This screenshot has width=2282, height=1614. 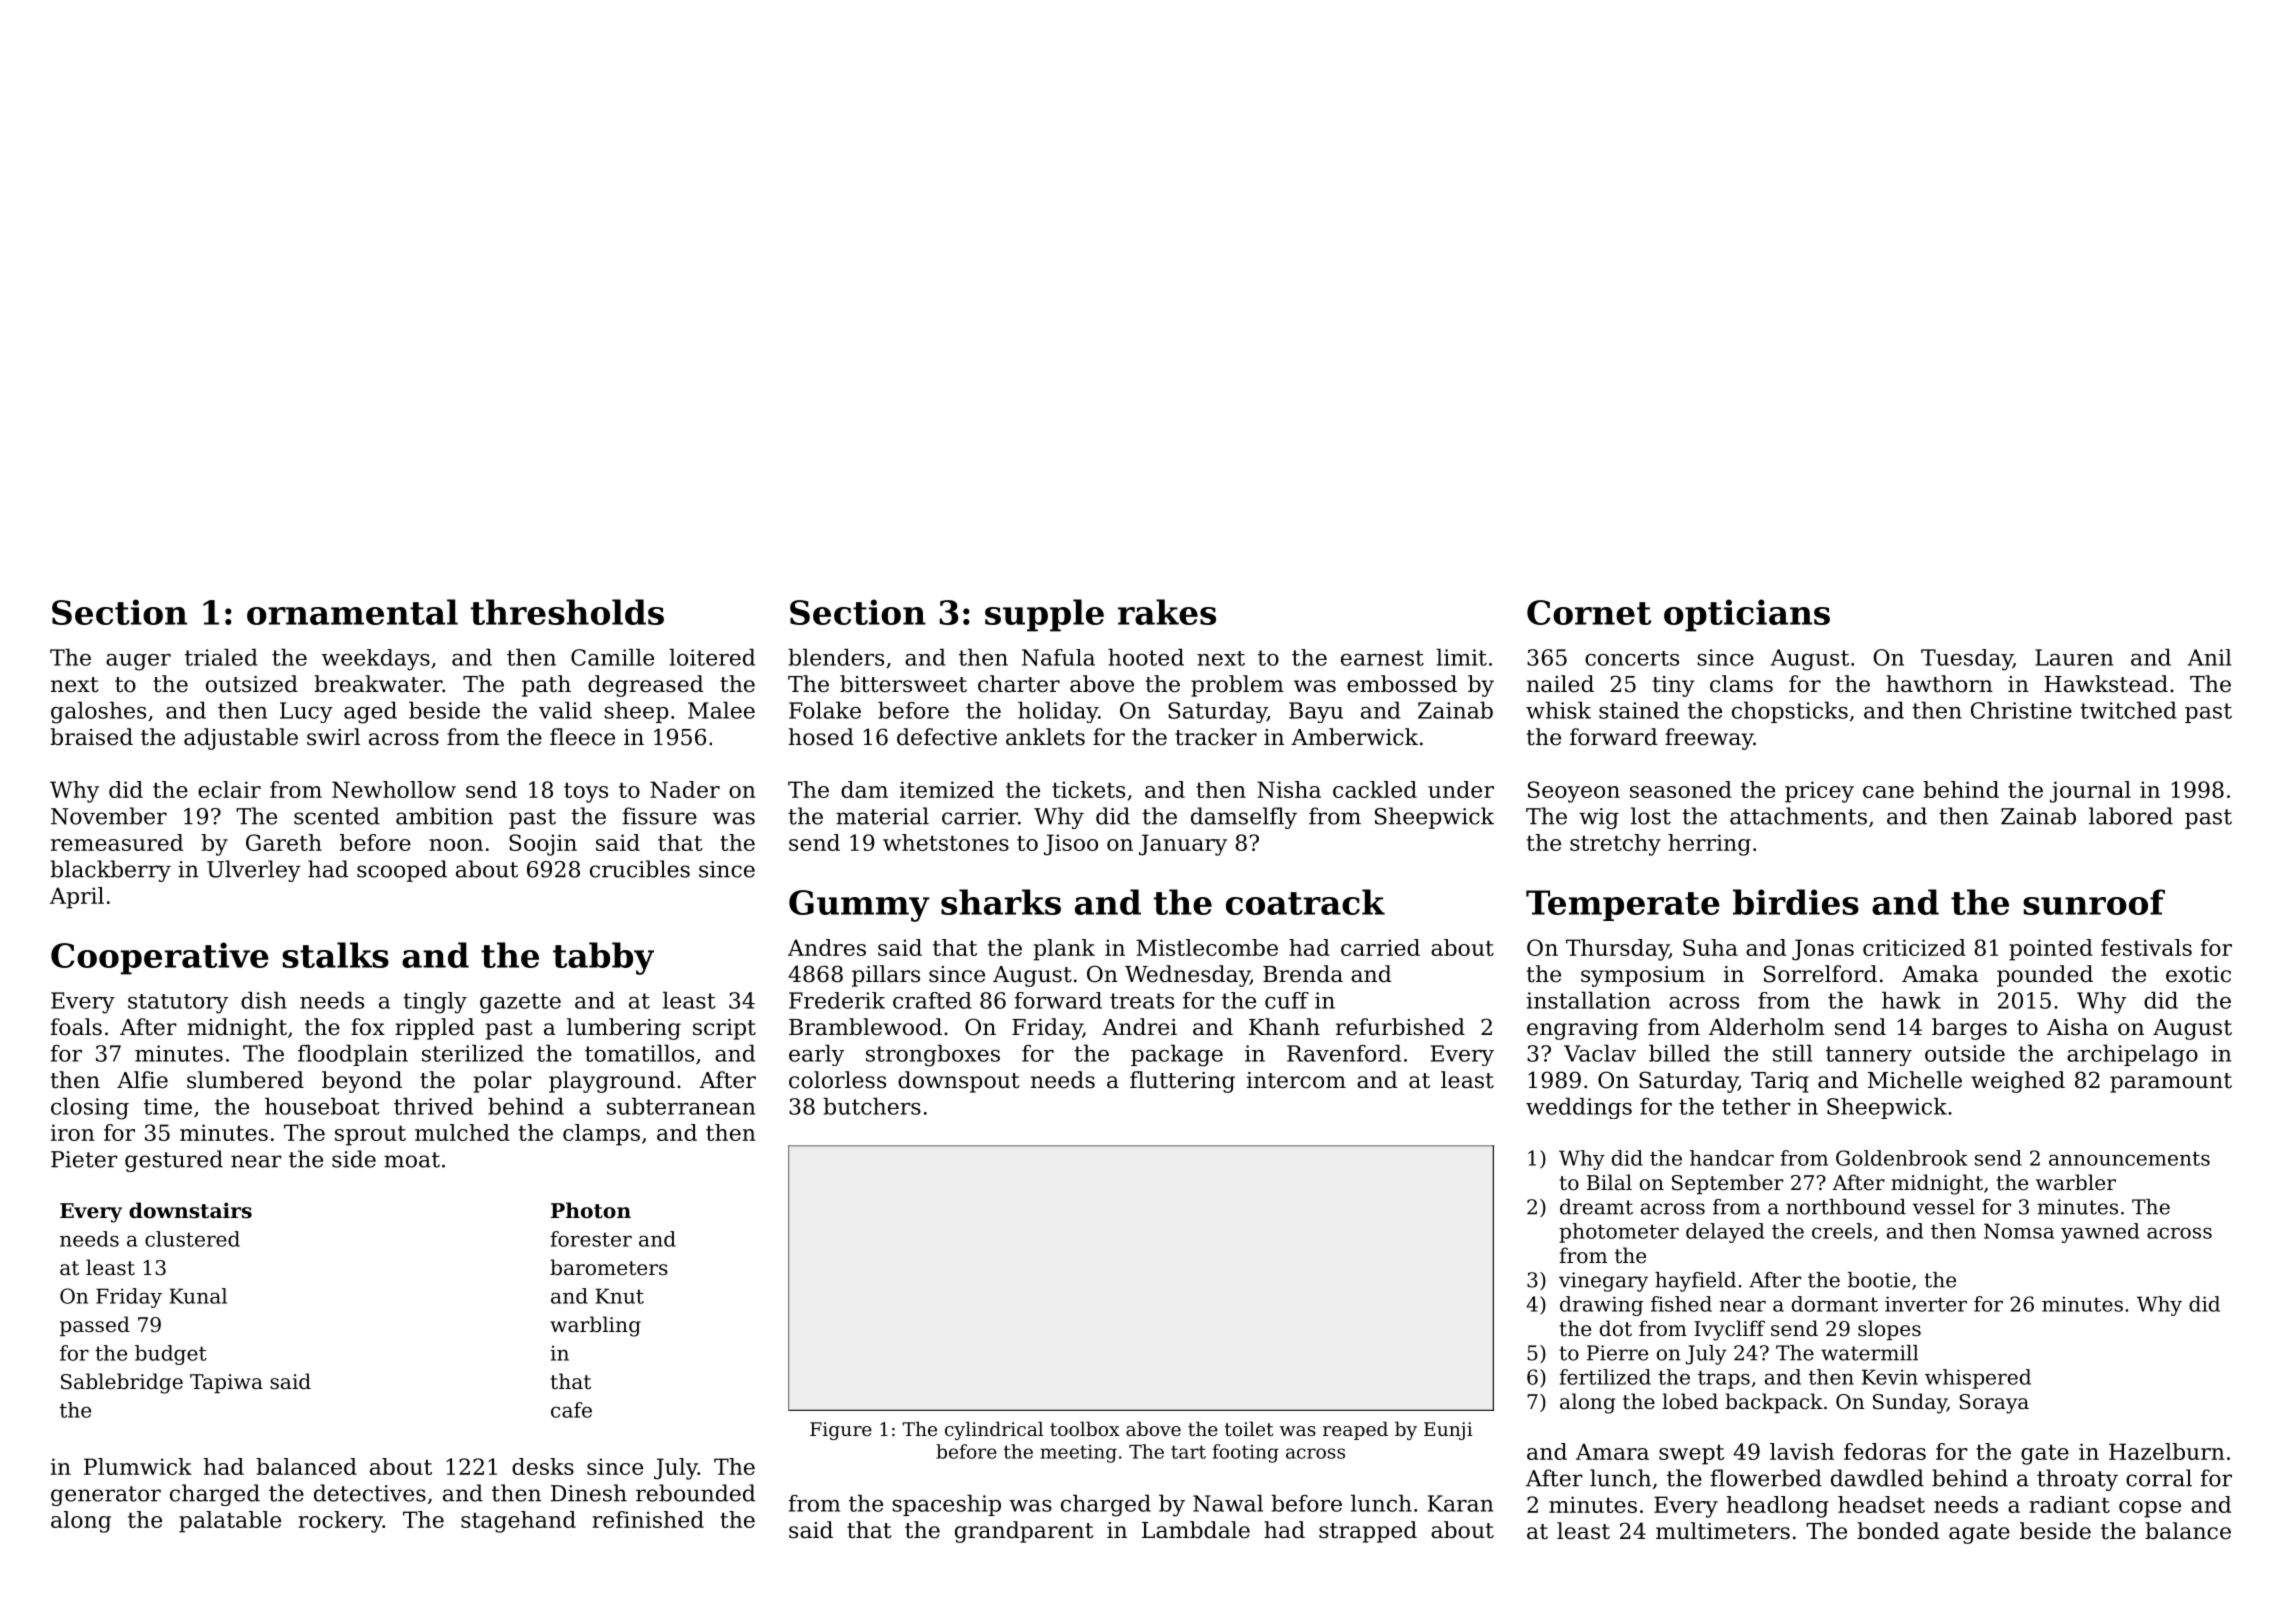 What do you see at coordinates (1623, 905) in the screenshot?
I see `Temperate` at bounding box center [1623, 905].
